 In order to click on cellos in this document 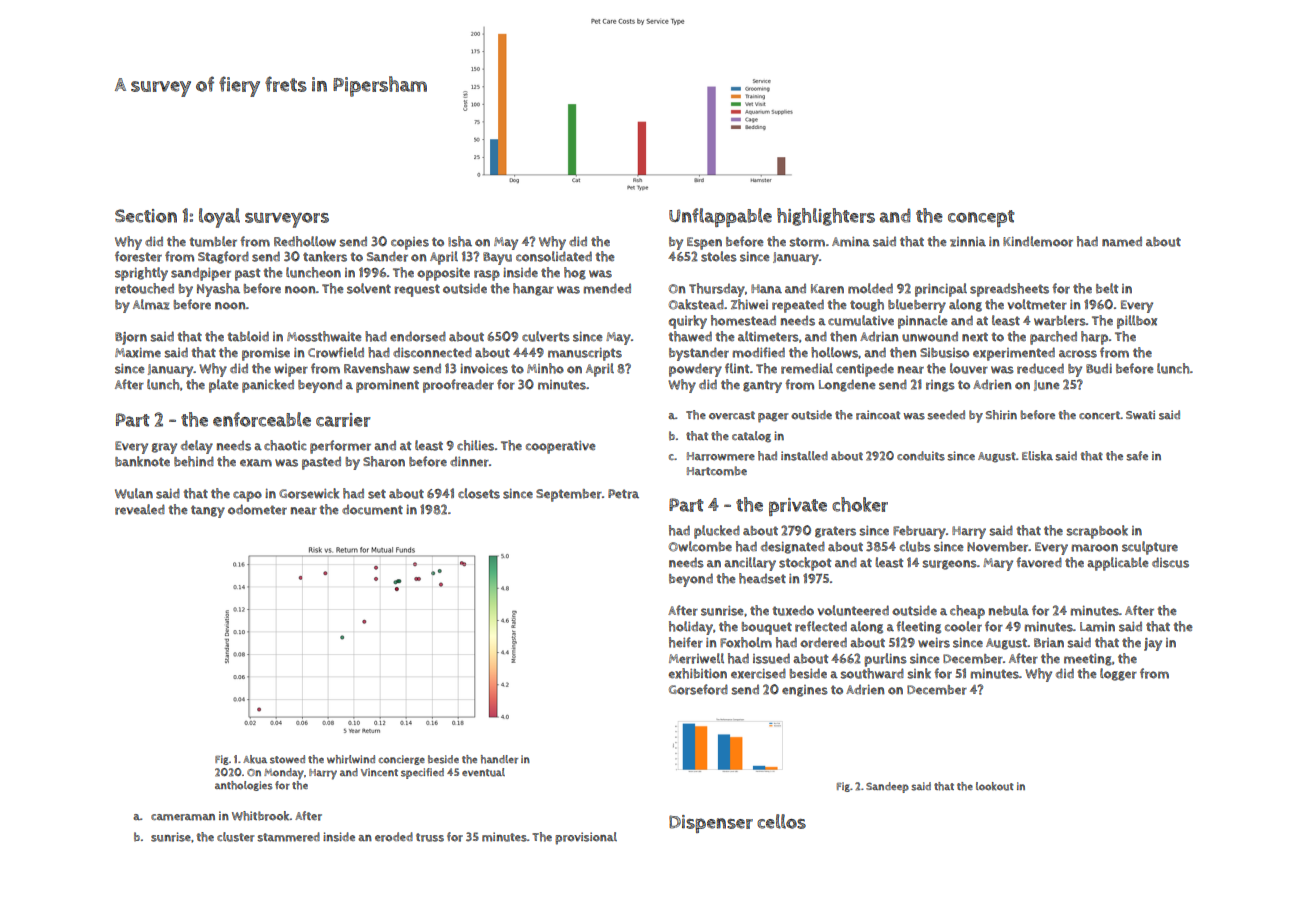, I will do `click(781, 821)`.
